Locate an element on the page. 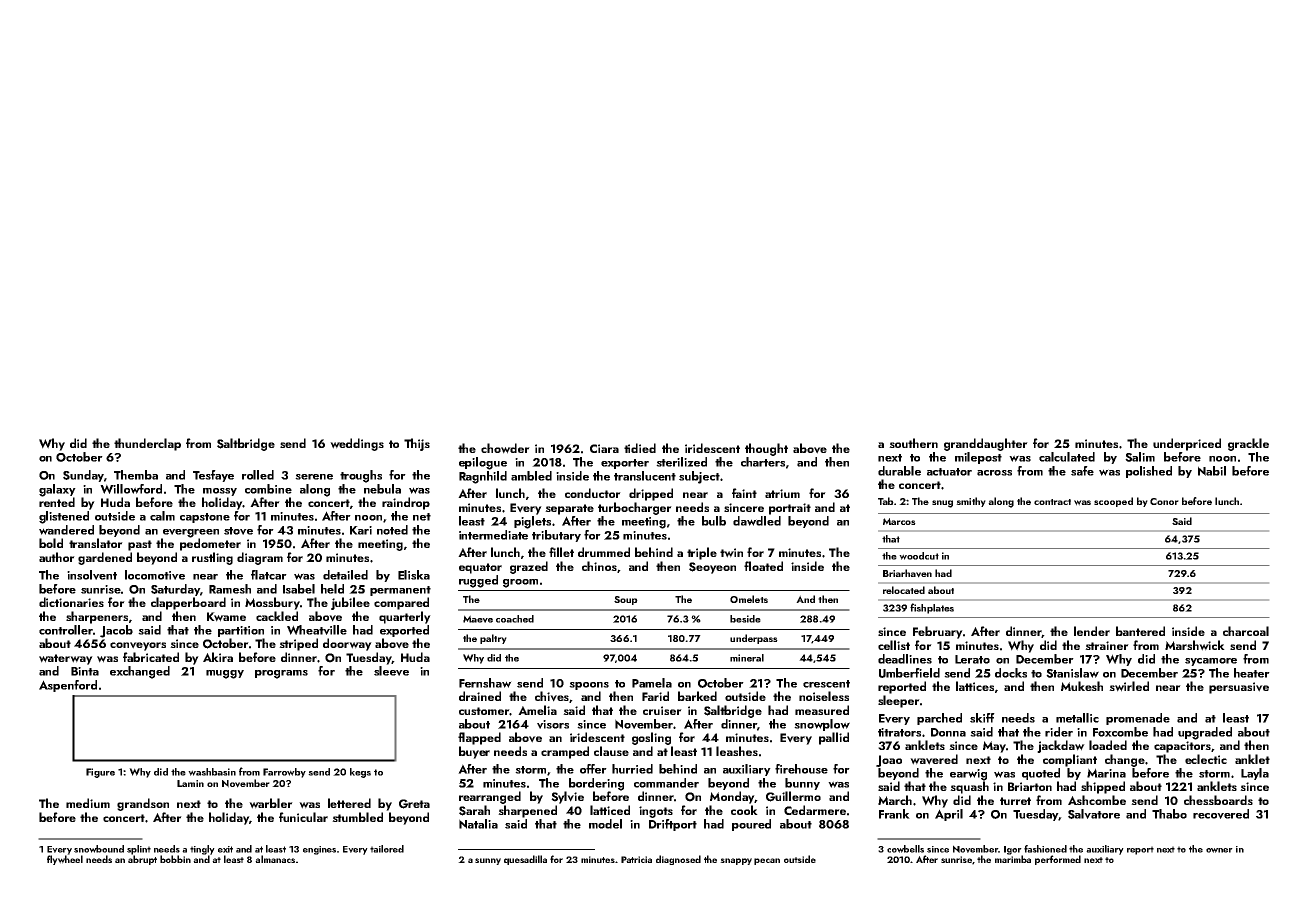  bantered is located at coordinates (1140, 631).
